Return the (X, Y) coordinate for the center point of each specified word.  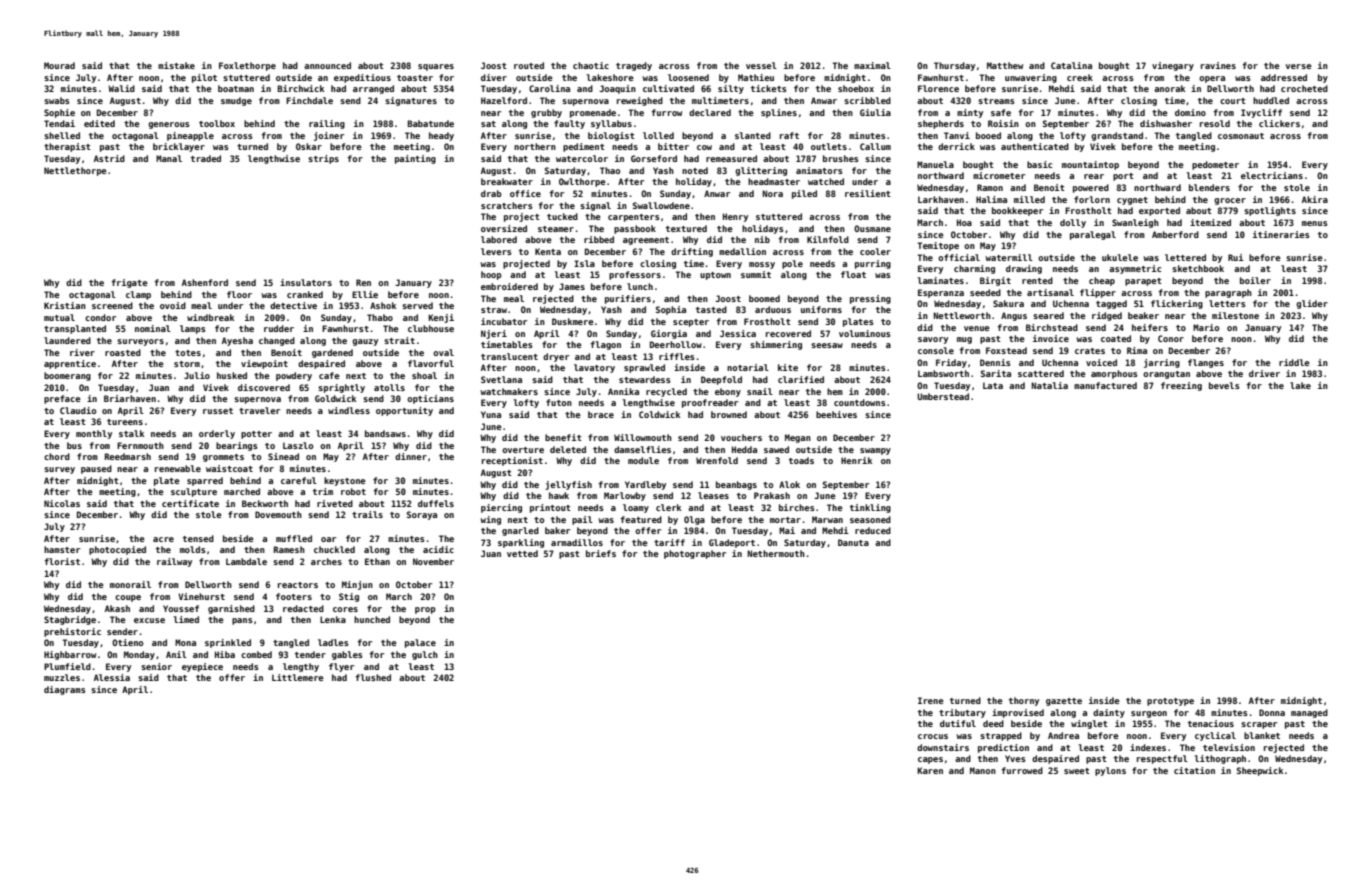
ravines (1218, 65)
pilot (204, 78)
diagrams (65, 690)
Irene (931, 700)
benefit (563, 437)
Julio (197, 375)
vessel (761, 65)
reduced (873, 530)
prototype (1170, 702)
